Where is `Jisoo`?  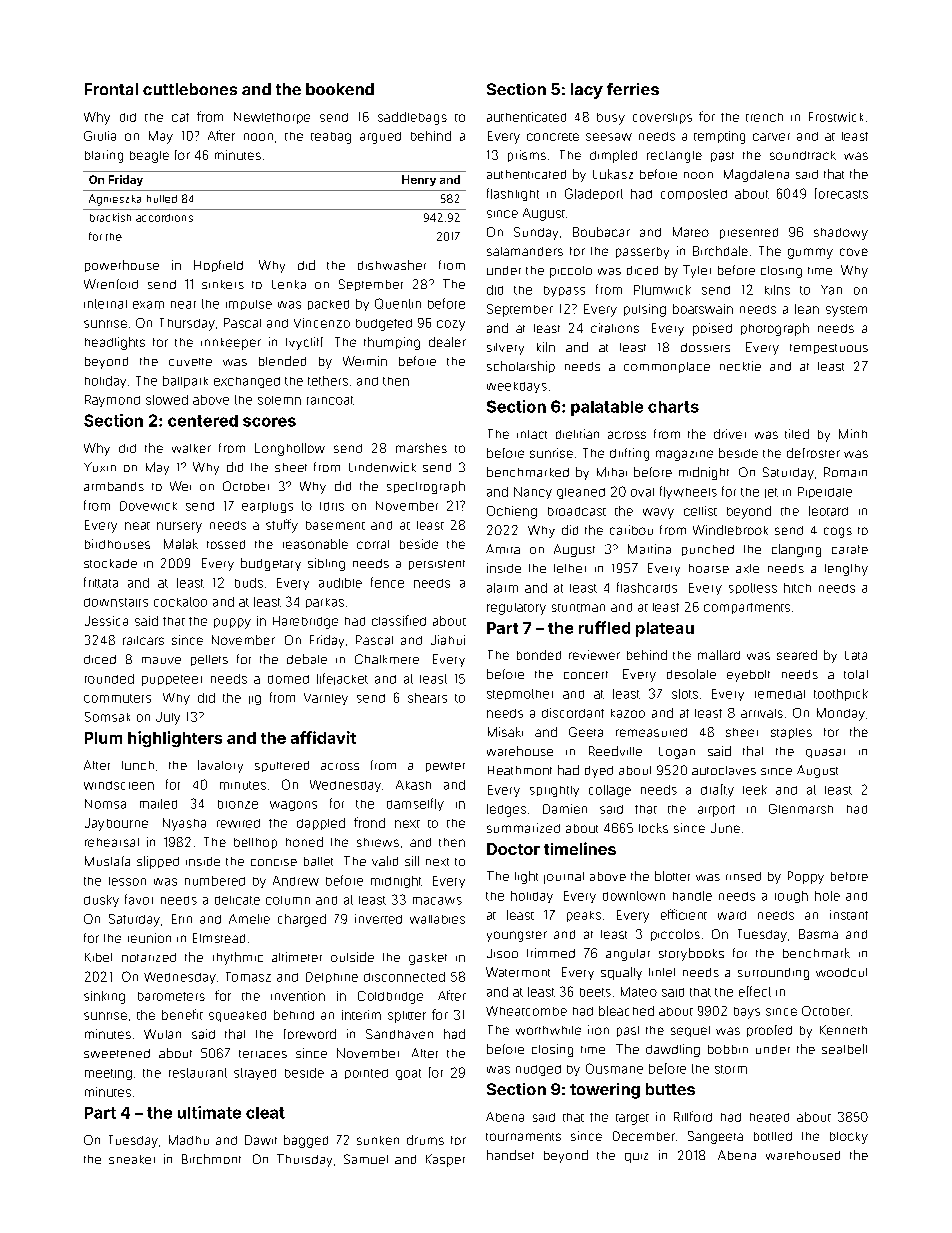
Jisoo is located at coordinates (502, 953).
